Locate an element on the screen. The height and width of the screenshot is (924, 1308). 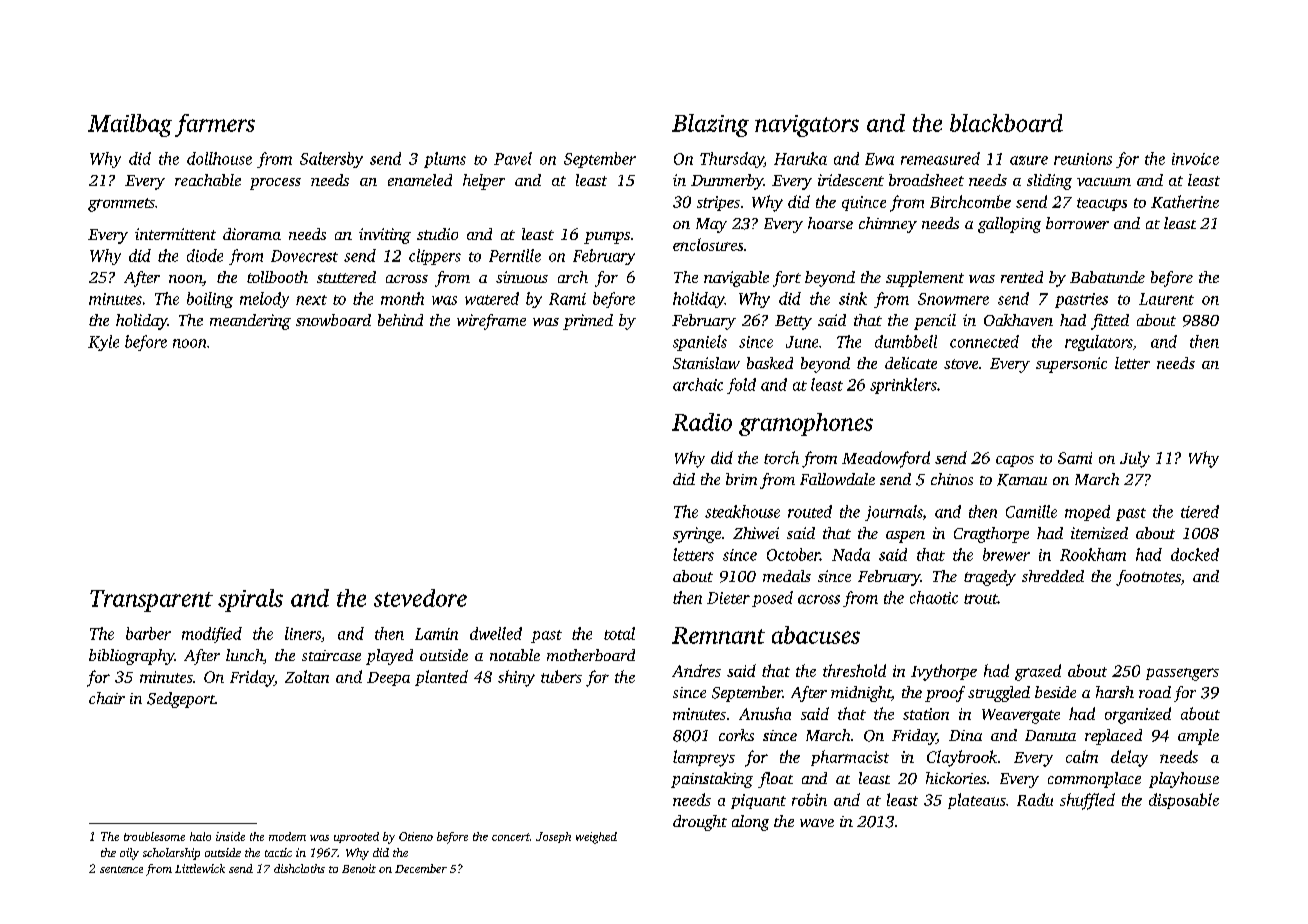
shiny is located at coordinates (516, 678).
